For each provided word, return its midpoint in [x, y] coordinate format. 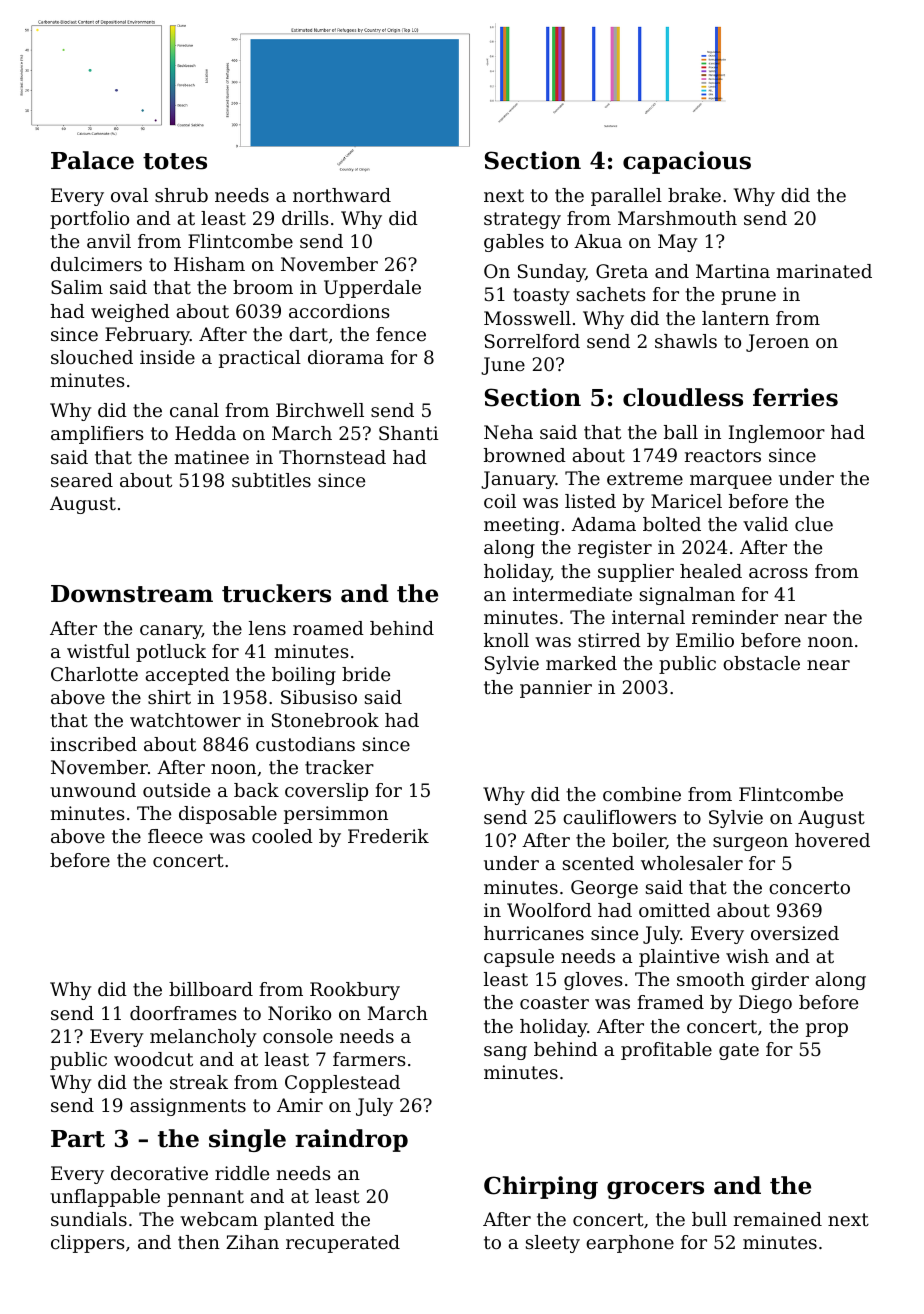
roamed [328, 628]
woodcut [153, 1059]
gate [739, 1051]
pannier [556, 689]
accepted [187, 676]
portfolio [89, 220]
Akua [598, 241]
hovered [832, 840]
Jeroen [777, 343]
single [247, 1140]
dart [308, 334]
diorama [346, 357]
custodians [305, 744]
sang [505, 1053]
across [778, 573]
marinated [824, 271]
